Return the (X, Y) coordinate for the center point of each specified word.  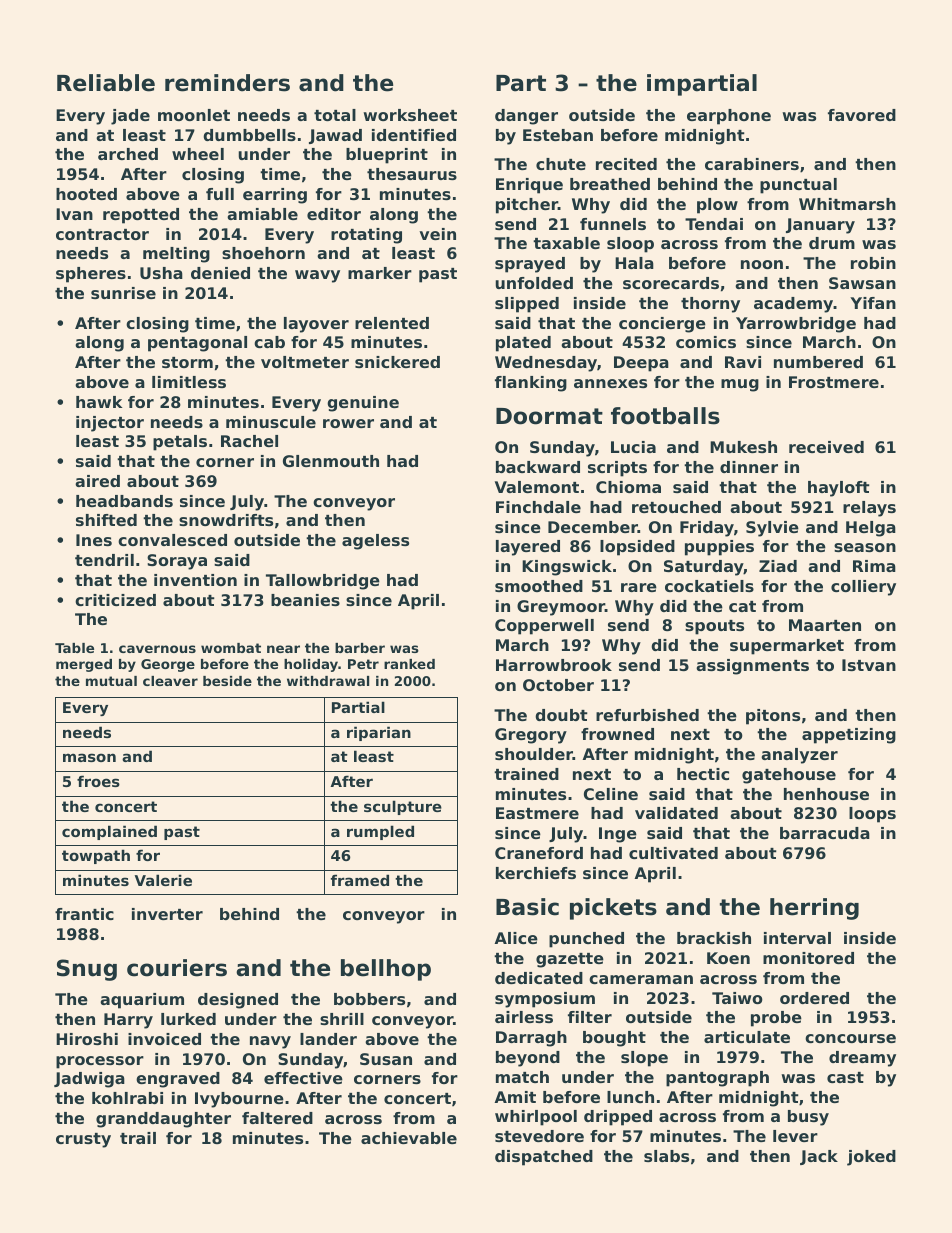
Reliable (106, 83)
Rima (874, 566)
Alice (516, 938)
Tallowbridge (323, 582)
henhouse (826, 794)
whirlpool (536, 1118)
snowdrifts (226, 520)
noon (762, 264)
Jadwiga (89, 1080)
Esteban (558, 135)
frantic (84, 914)
